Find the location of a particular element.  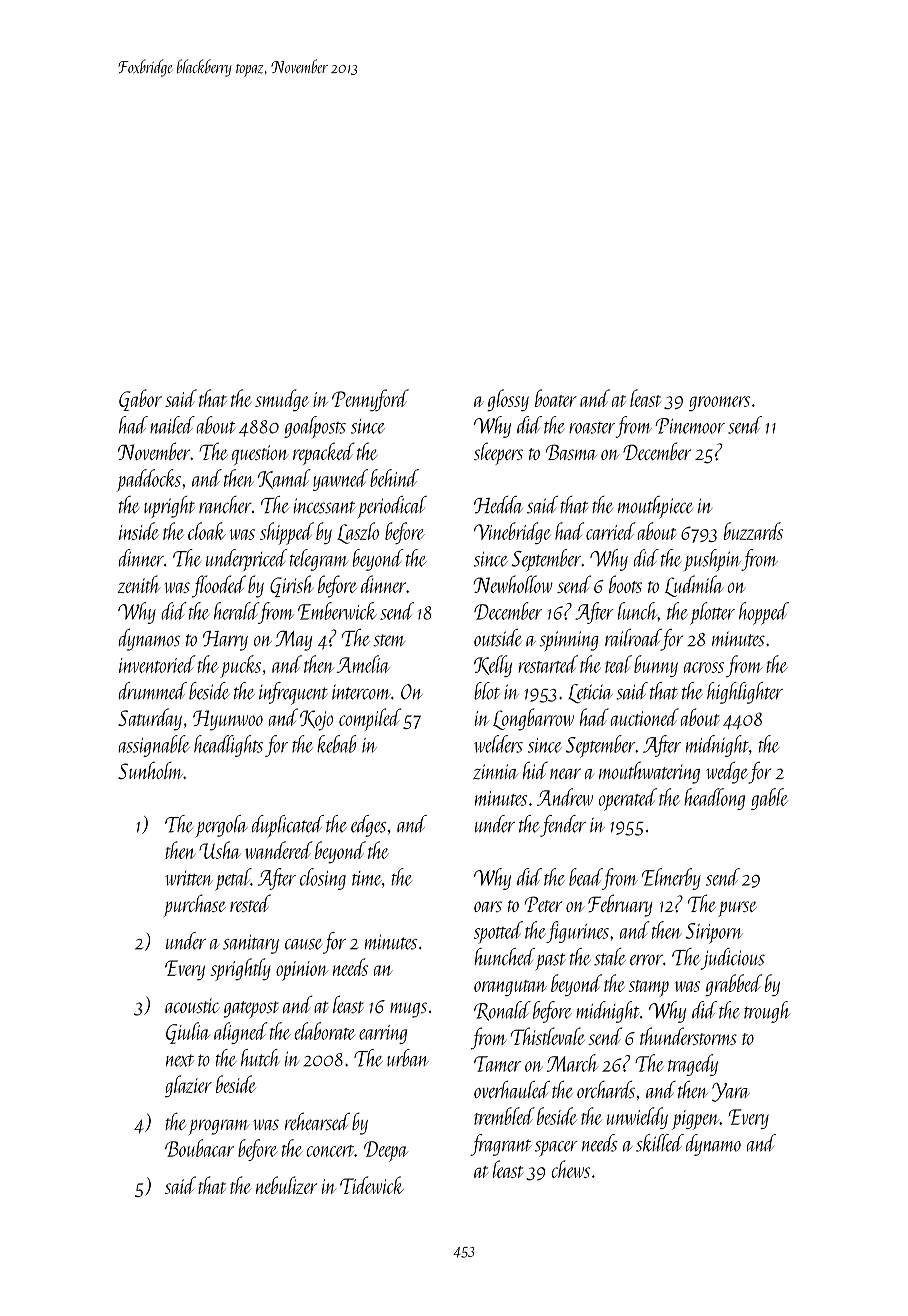

pushpin is located at coordinates (712, 560).
